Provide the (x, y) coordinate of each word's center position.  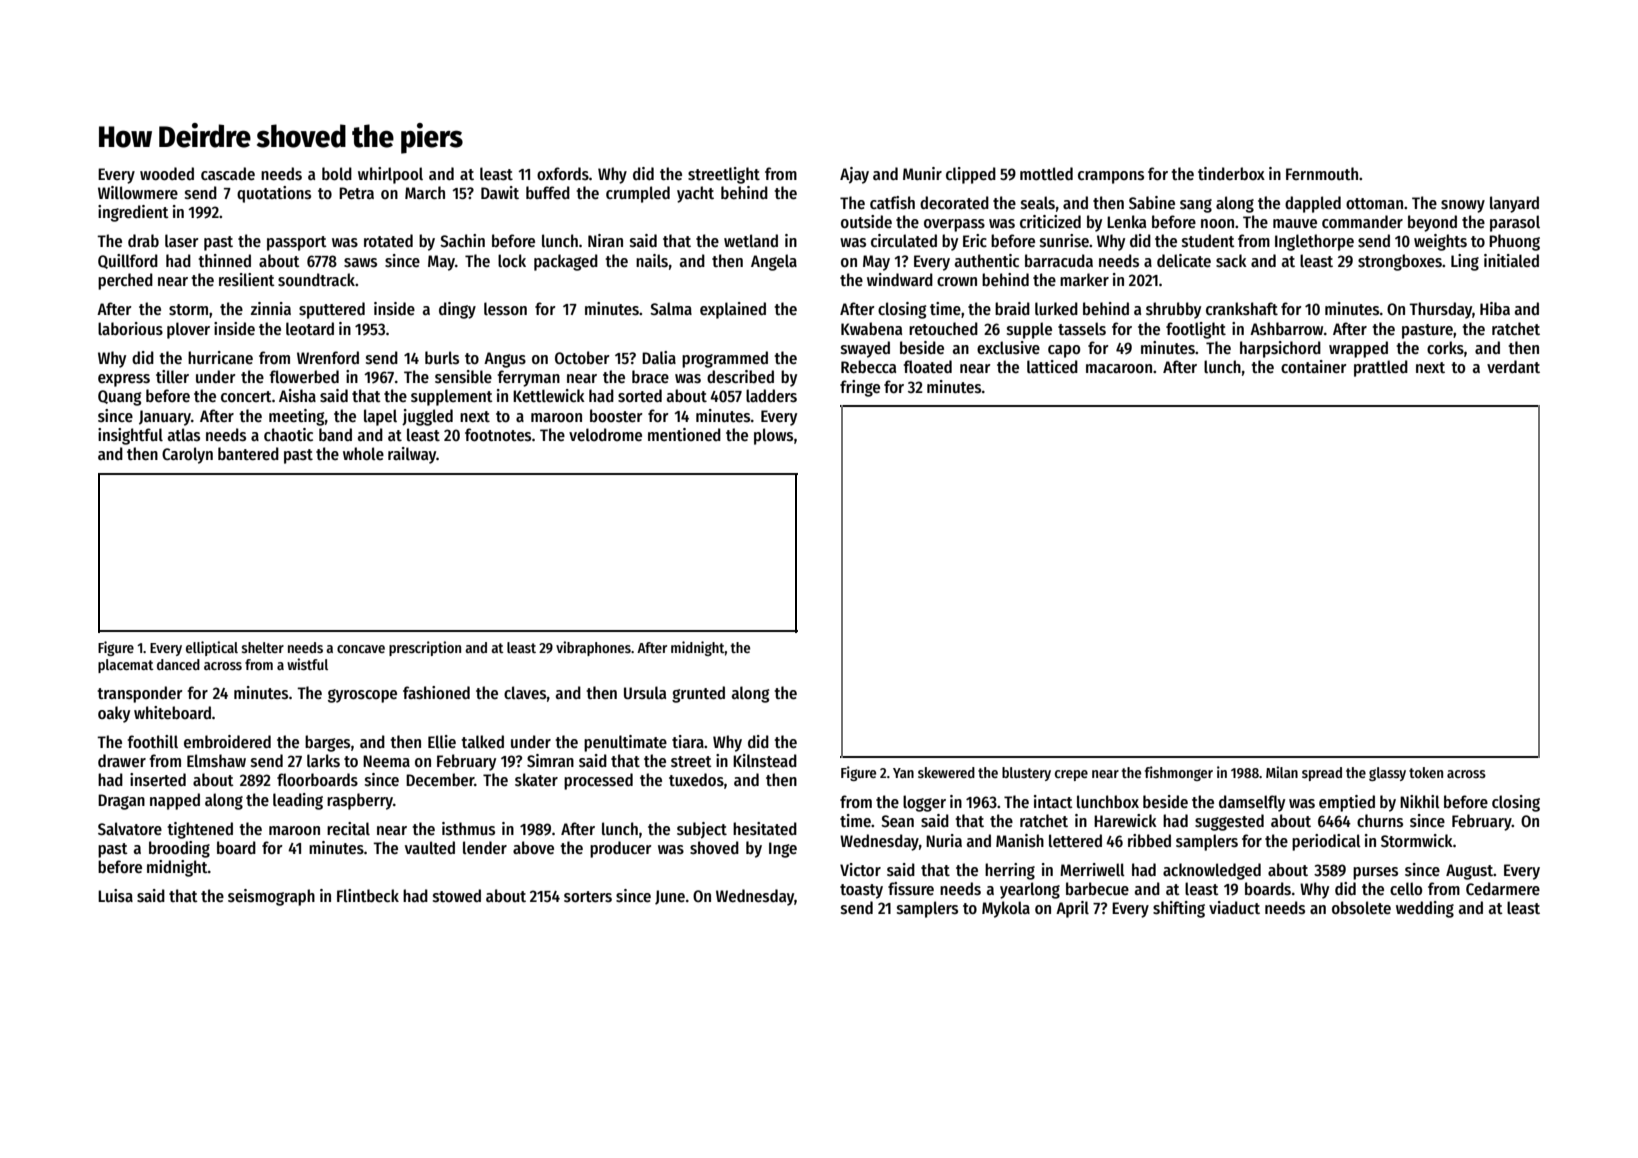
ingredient (133, 213)
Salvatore (130, 829)
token (1426, 772)
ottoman (1374, 204)
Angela (774, 262)
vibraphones (593, 648)
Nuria (944, 841)
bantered (248, 454)
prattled (1381, 368)
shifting (1179, 909)
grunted (698, 694)
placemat (126, 666)
